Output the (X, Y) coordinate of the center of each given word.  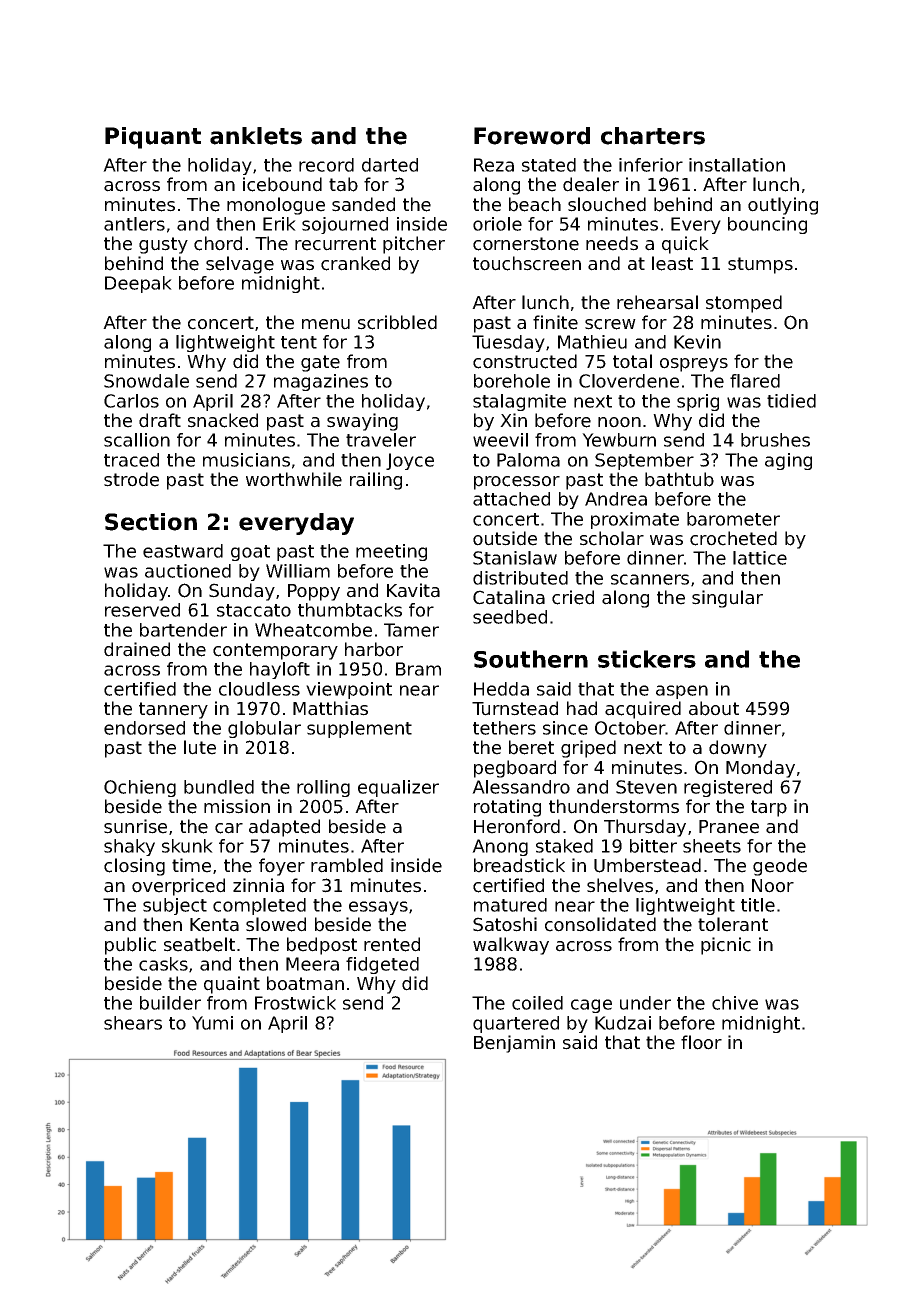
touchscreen (527, 263)
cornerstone (526, 244)
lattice (760, 558)
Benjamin (514, 1044)
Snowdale (146, 381)
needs (612, 243)
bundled (219, 787)
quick (685, 245)
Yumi (212, 1023)
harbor (374, 649)
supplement (359, 729)
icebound (282, 184)
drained (137, 649)
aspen (682, 692)
